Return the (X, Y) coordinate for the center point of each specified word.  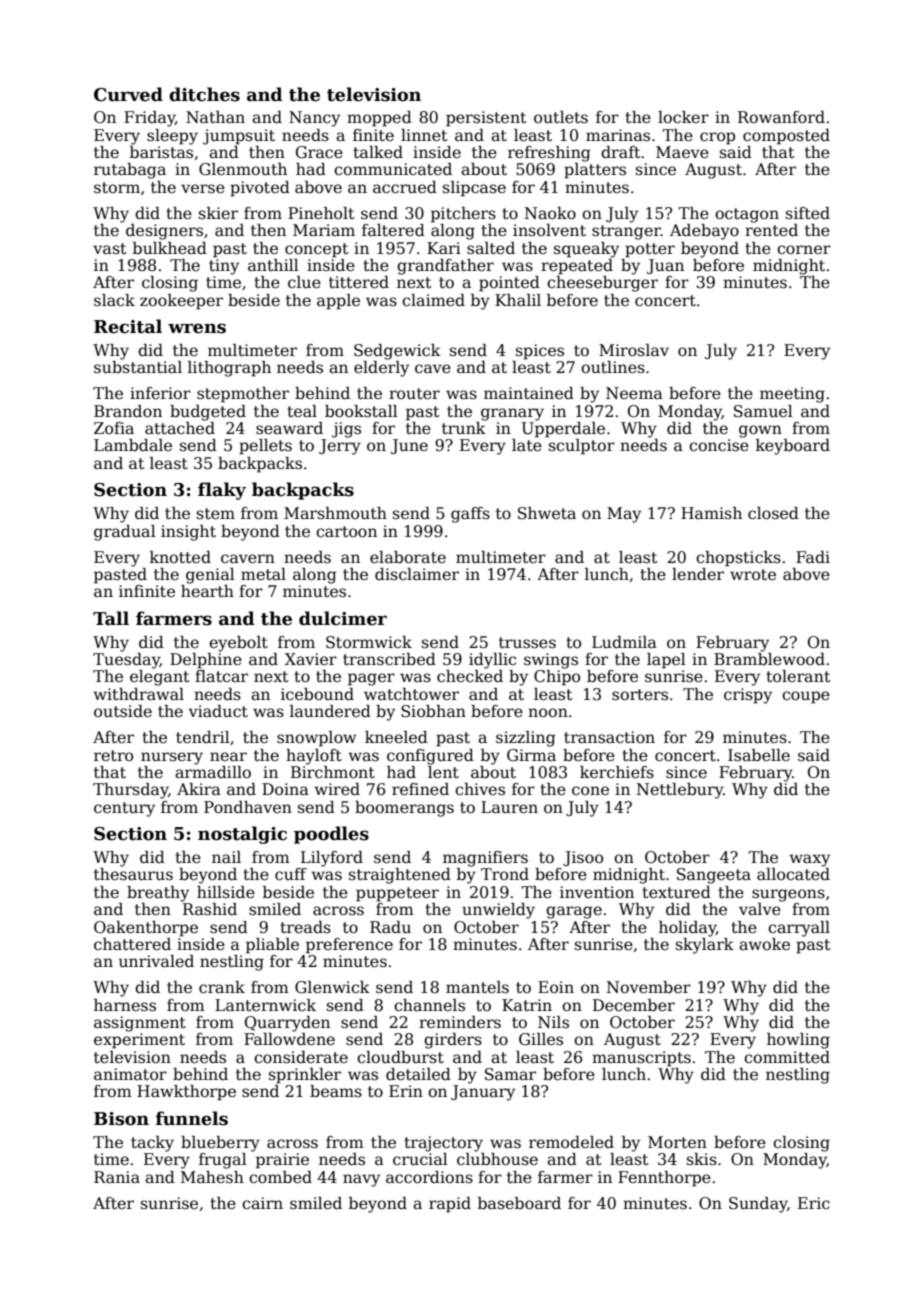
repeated (577, 267)
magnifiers (485, 859)
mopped (379, 119)
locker (683, 117)
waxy (809, 860)
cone (590, 790)
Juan (665, 266)
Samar (510, 1074)
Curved (128, 94)
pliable (272, 946)
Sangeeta (714, 876)
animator (130, 1074)
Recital (128, 326)
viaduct (218, 711)
